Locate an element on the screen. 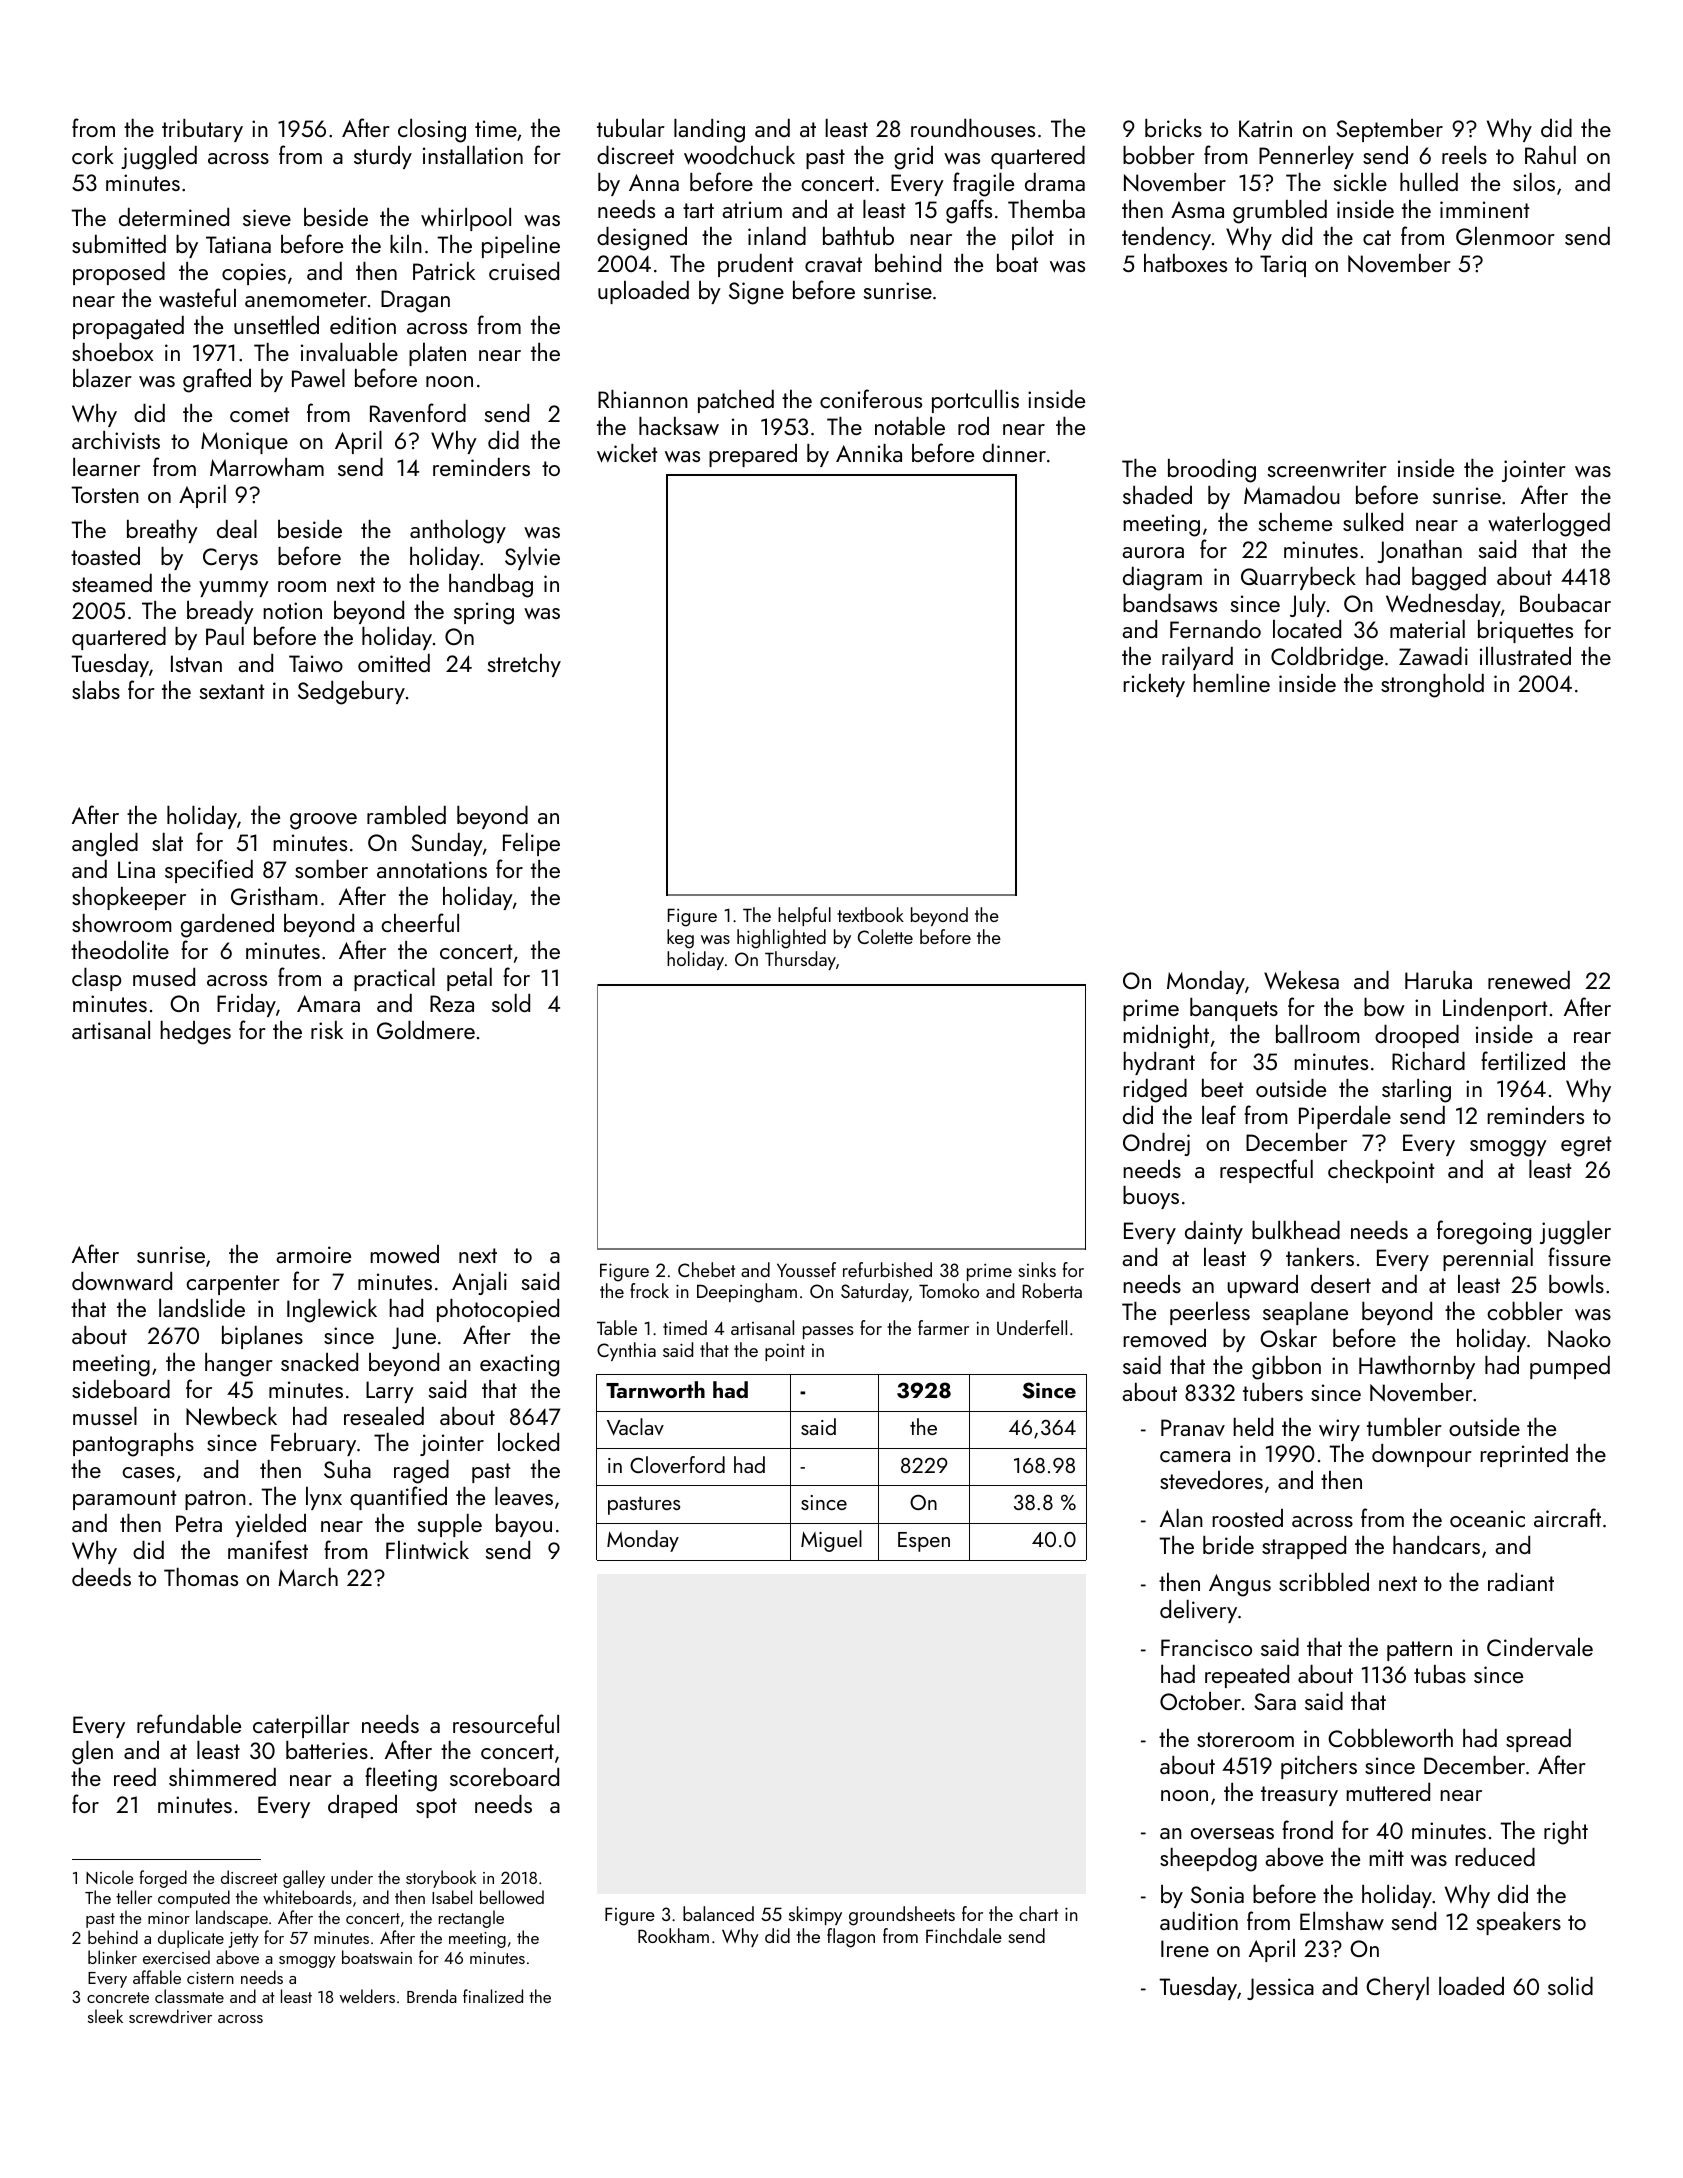 The width and height of the screenshot is (1683, 2178). scribbled is located at coordinates (1324, 1582).
